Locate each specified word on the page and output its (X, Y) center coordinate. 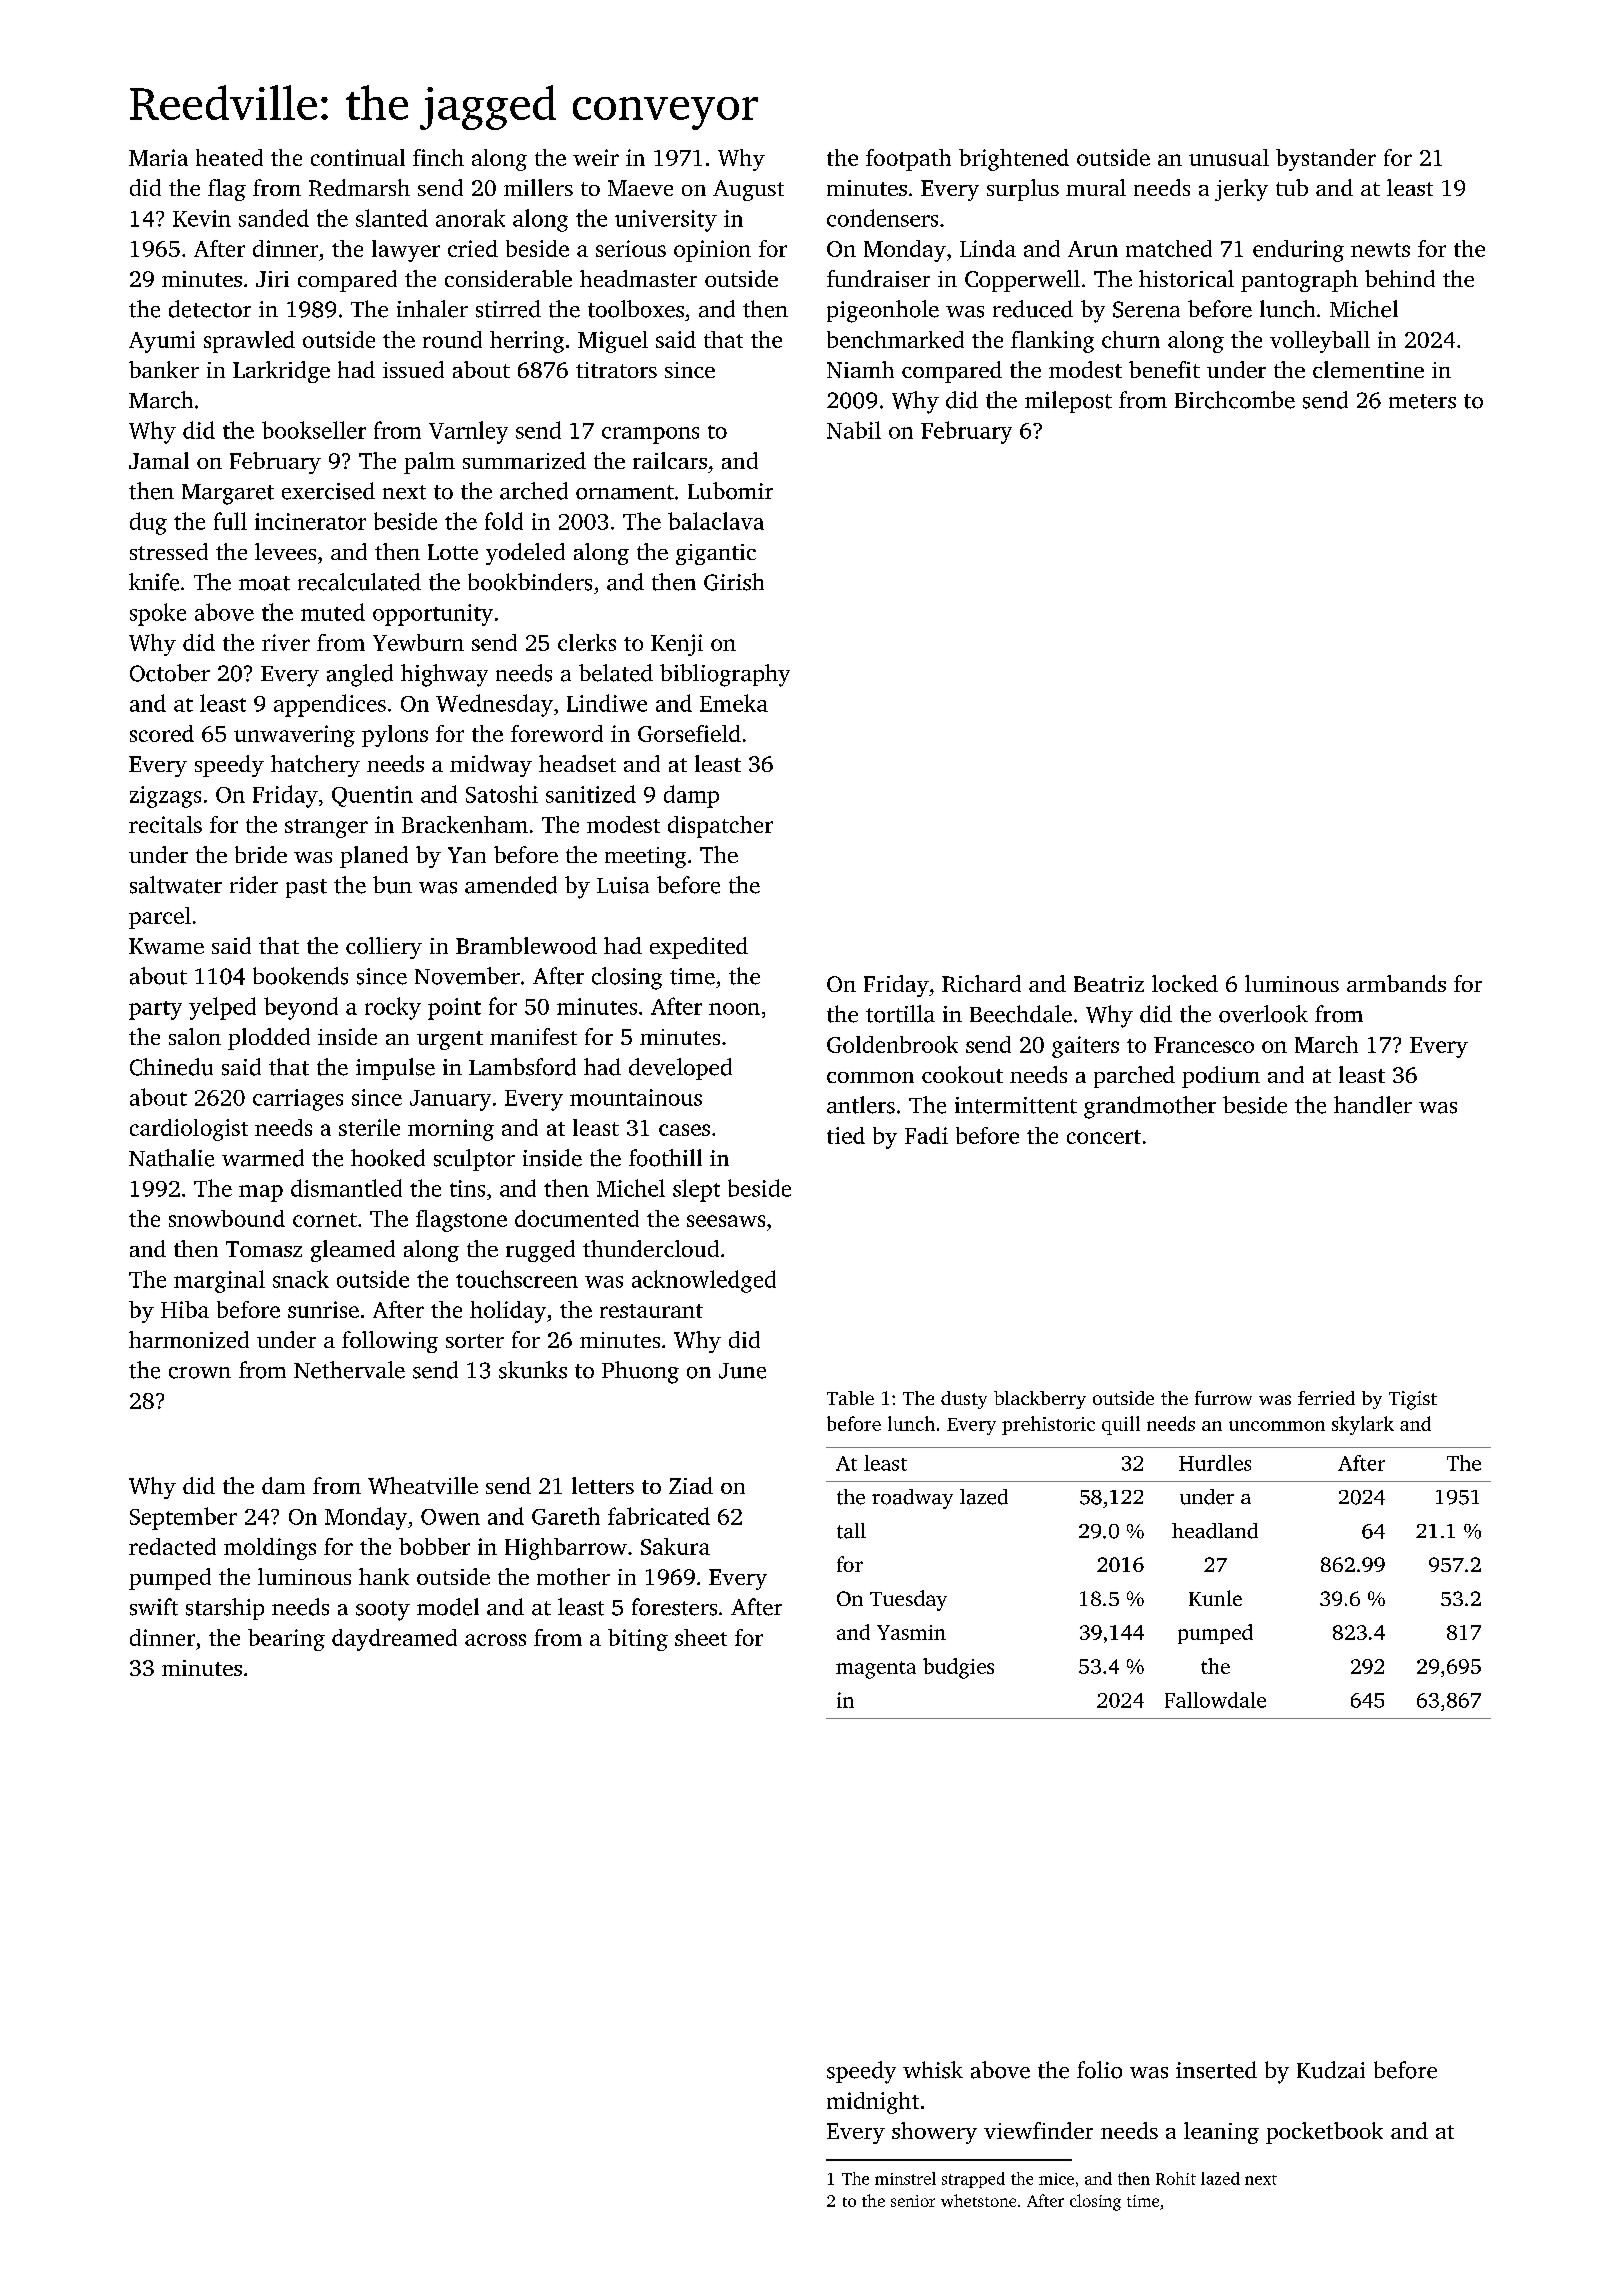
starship (225, 1609)
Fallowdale (1215, 1700)
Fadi (926, 1135)
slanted (392, 218)
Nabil (854, 430)
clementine (1368, 369)
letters (603, 1485)
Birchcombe (1235, 400)
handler (1373, 1105)
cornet (325, 1220)
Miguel (613, 342)
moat (264, 583)
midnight (873, 2103)
